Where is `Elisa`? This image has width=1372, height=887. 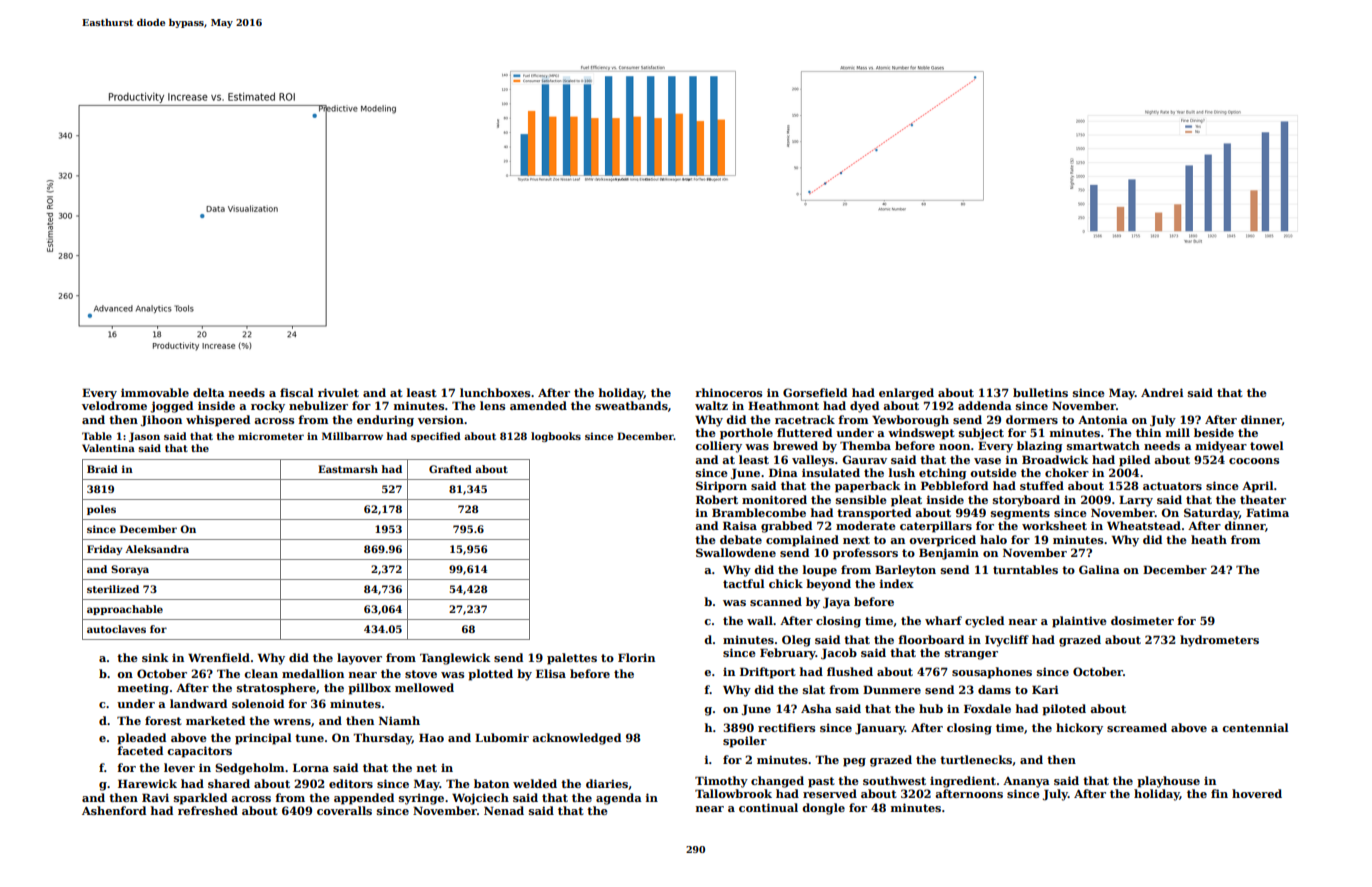 Elisa is located at coordinates (551, 673).
